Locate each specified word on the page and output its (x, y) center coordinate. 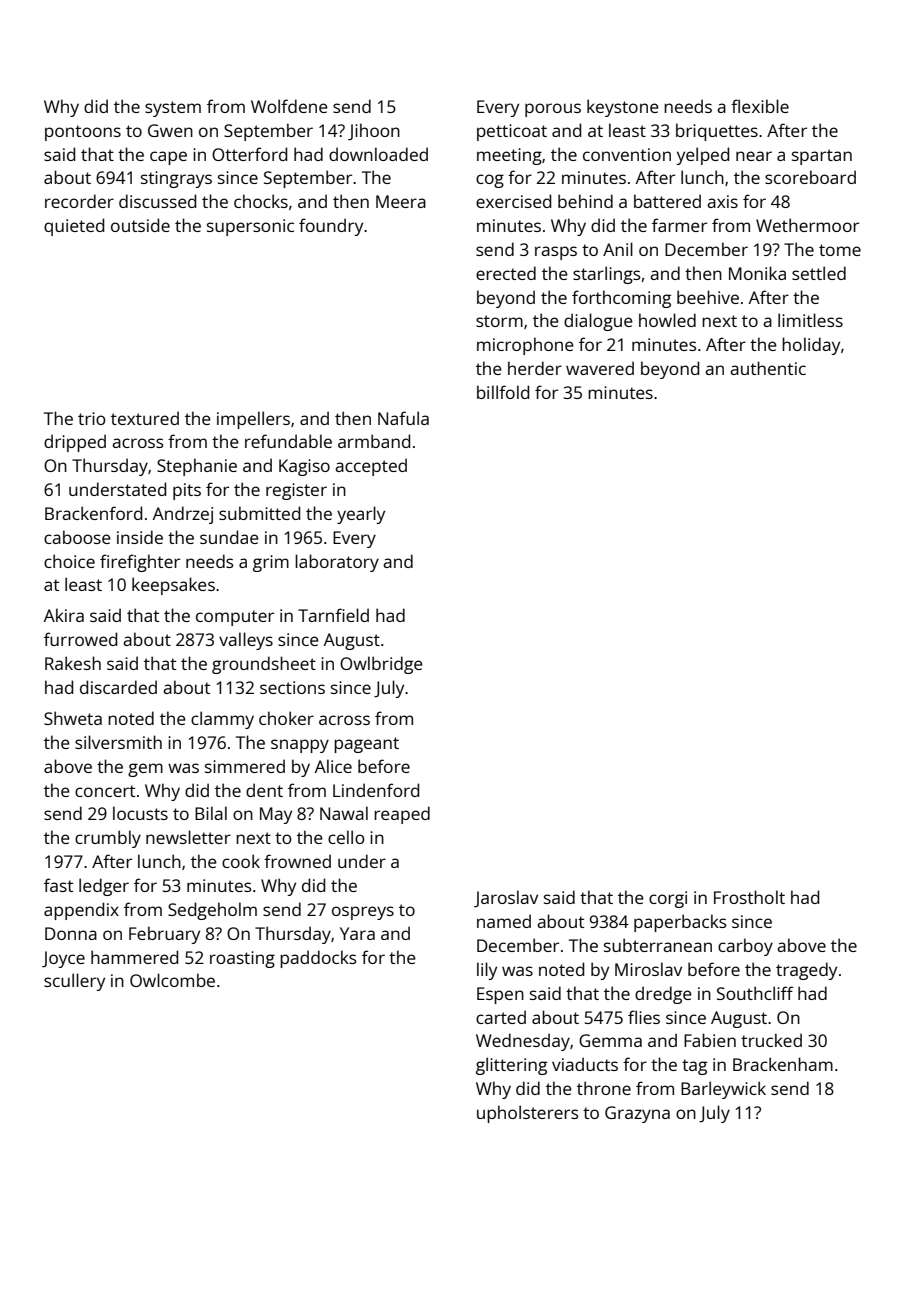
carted (501, 1017)
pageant (366, 745)
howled (667, 320)
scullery (74, 982)
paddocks (318, 959)
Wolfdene (289, 106)
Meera (401, 201)
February (164, 935)
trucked (771, 1040)
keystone (623, 108)
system (173, 109)
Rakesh (73, 663)
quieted (74, 227)
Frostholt (749, 897)
